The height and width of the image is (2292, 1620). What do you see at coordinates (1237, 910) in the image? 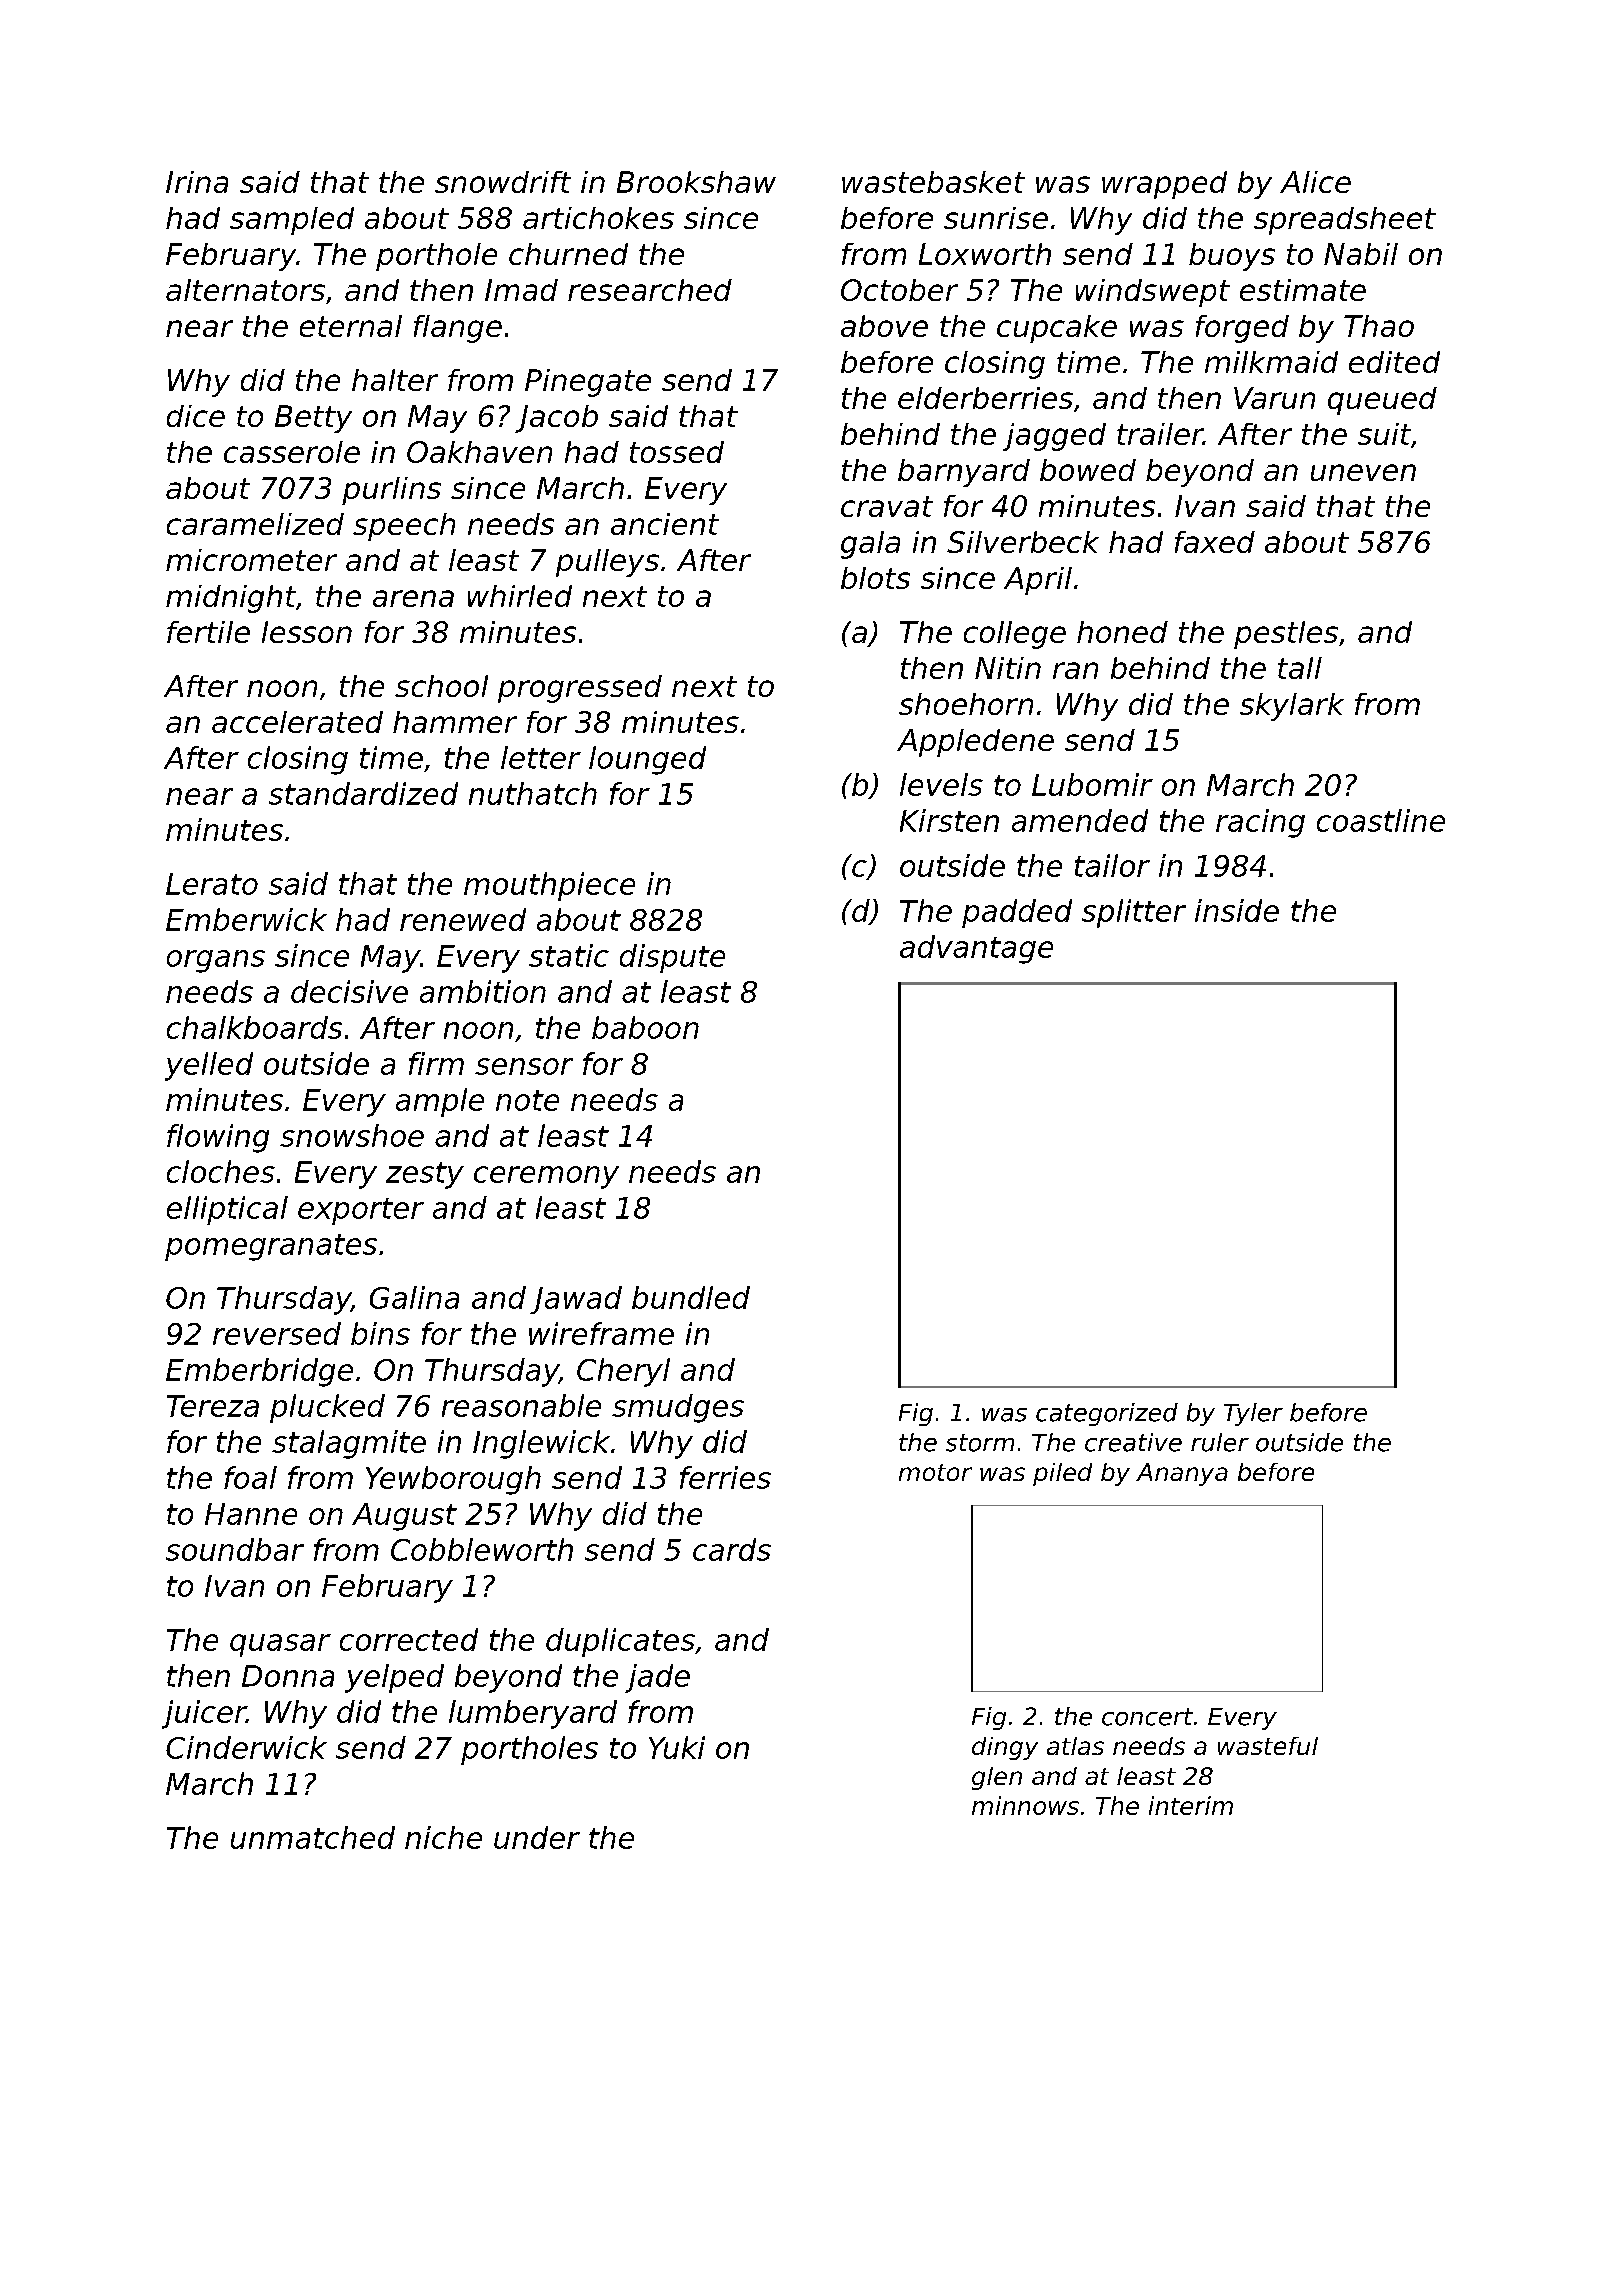
I see `inside` at bounding box center [1237, 910].
